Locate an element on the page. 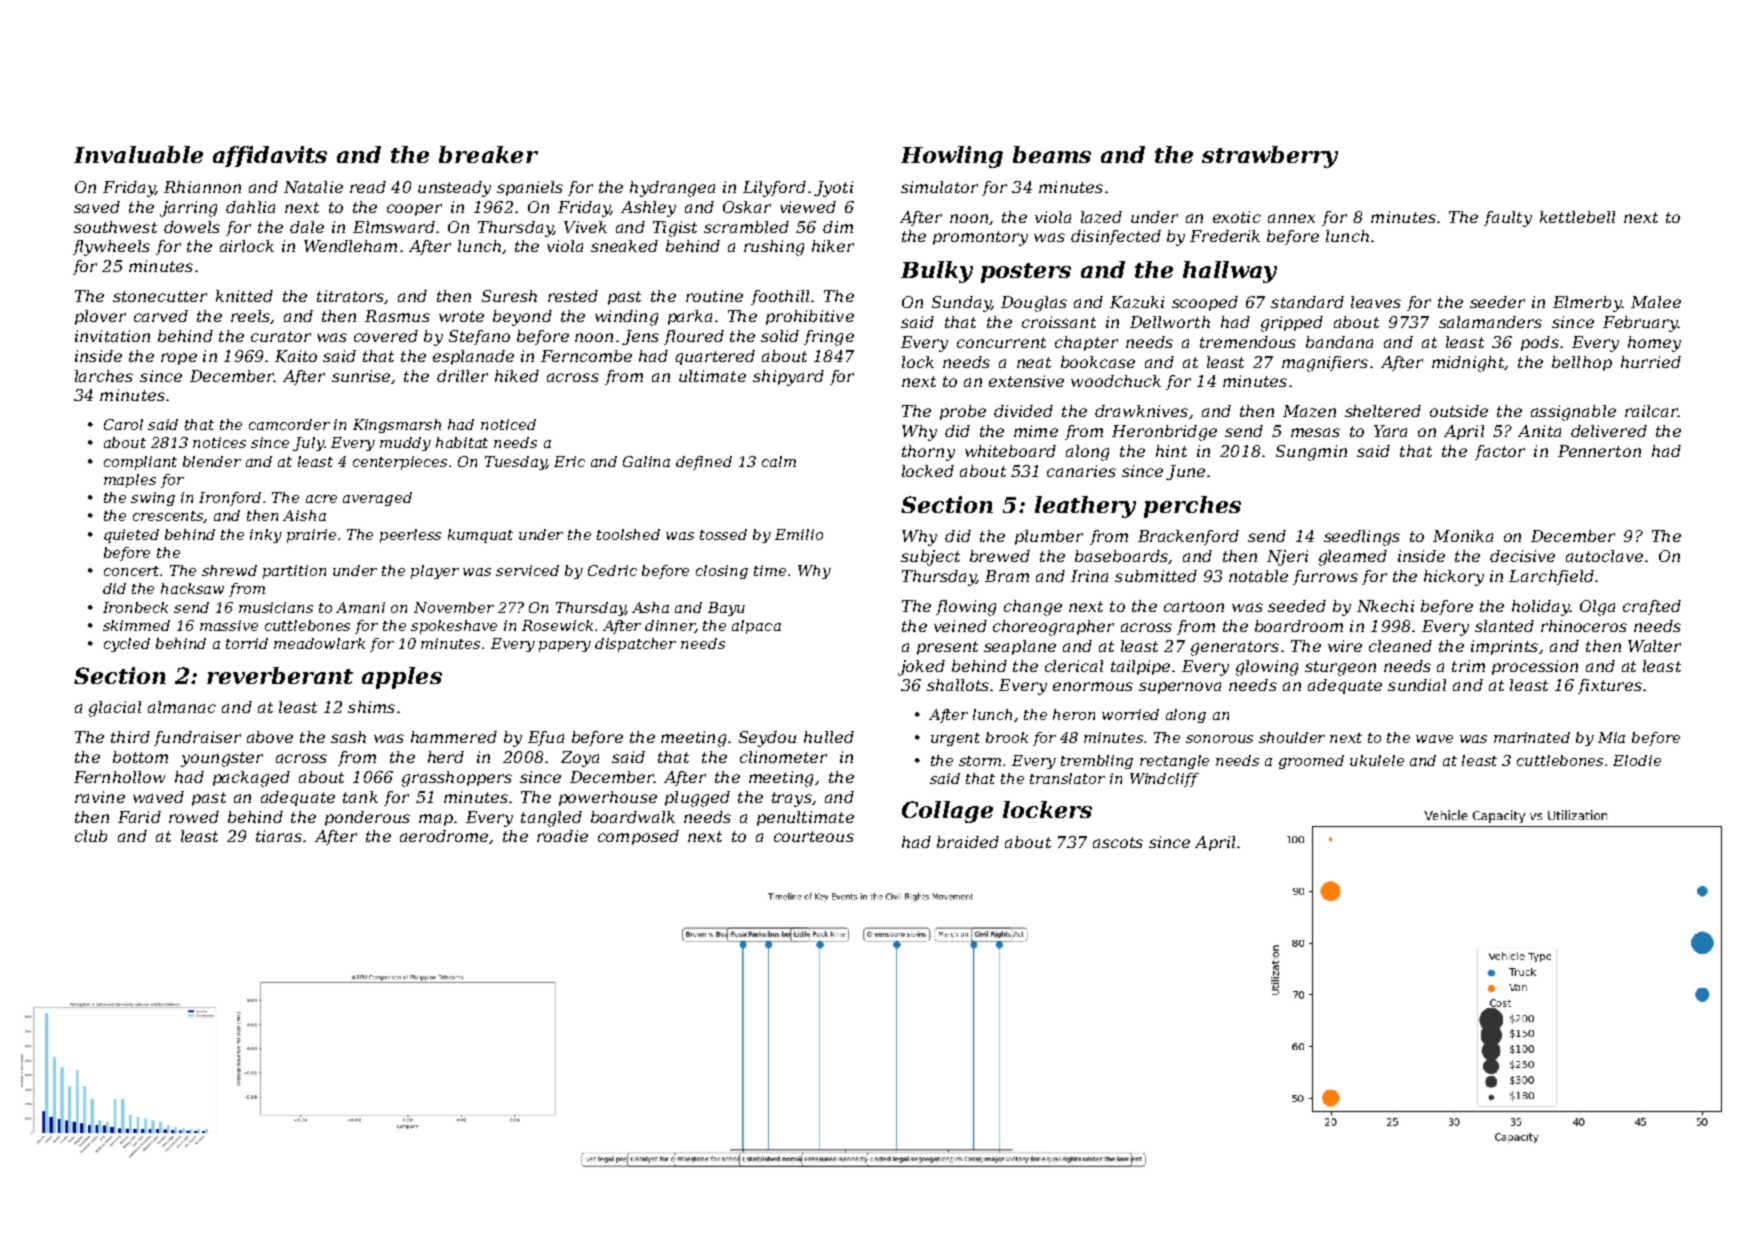  Larchfield is located at coordinates (1551, 577).
